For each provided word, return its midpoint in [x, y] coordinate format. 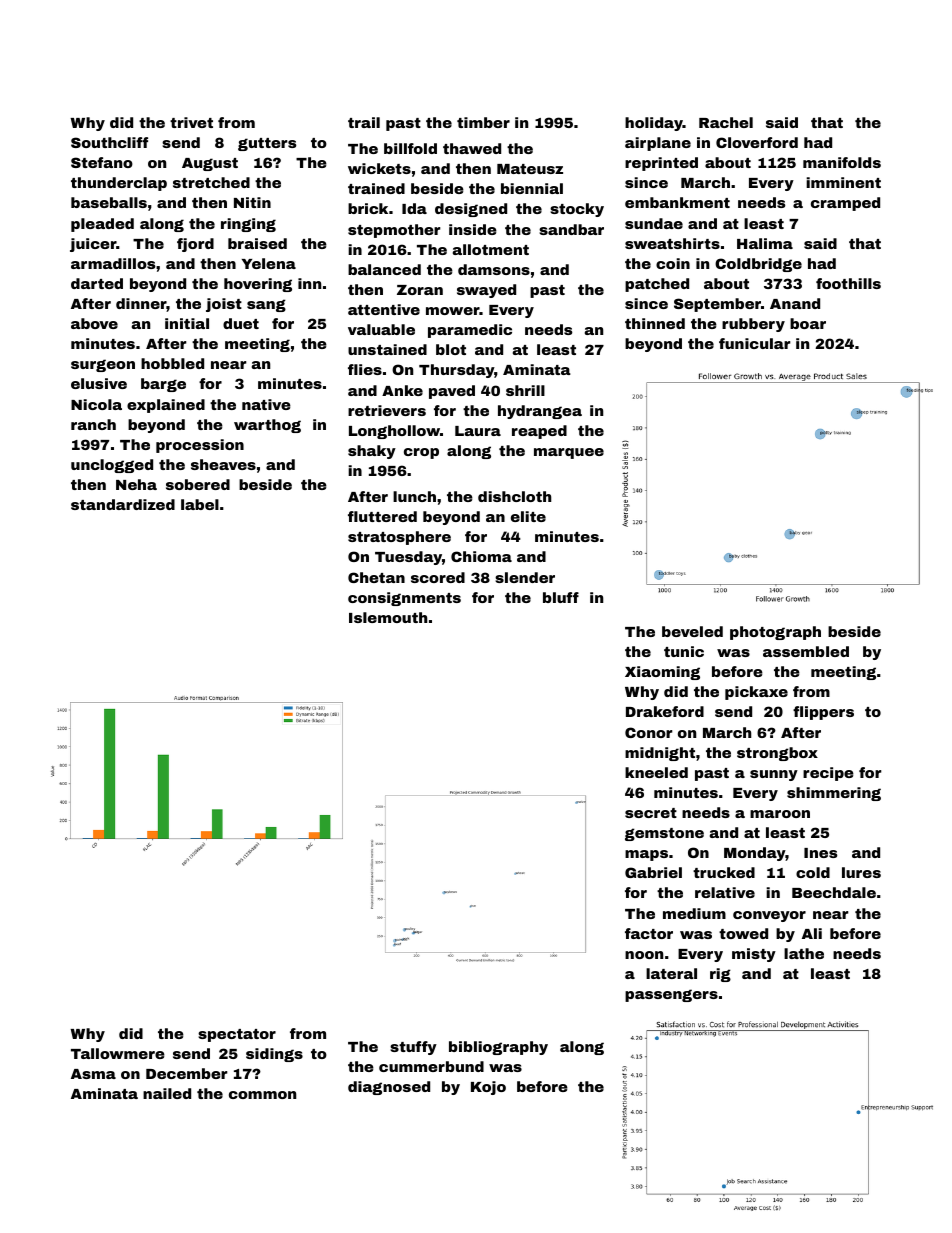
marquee [569, 453]
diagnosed [389, 1088]
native [266, 404]
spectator [237, 1035]
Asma [93, 1074]
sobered [198, 484]
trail [364, 122]
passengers [671, 995]
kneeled [656, 772]
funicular [755, 343]
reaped [539, 432]
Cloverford [757, 142]
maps [646, 855]
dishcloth [514, 496]
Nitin [252, 202]
